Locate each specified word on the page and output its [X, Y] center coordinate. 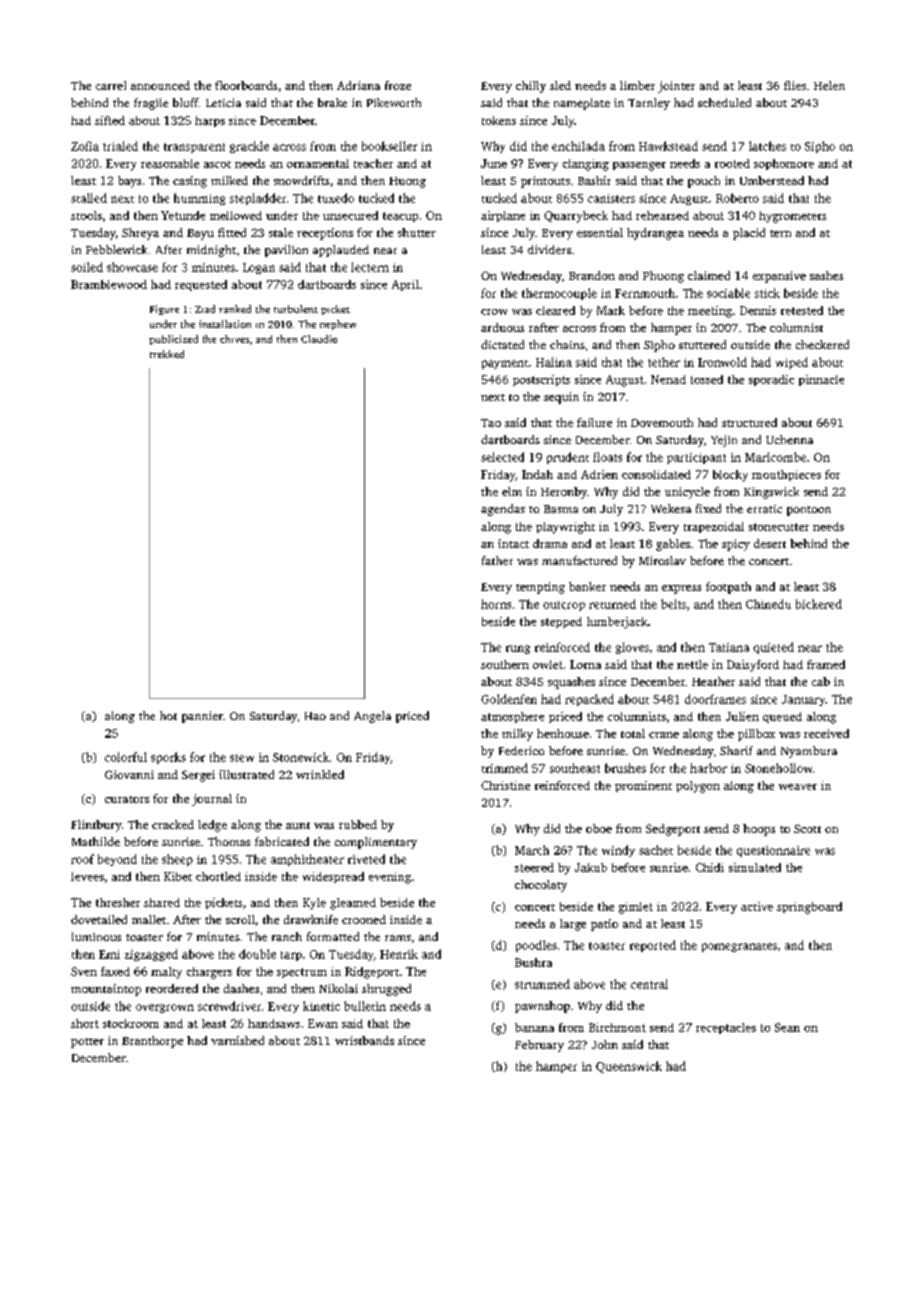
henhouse [563, 733]
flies [795, 85]
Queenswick [629, 1067]
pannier [202, 717]
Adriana [358, 85]
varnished [237, 1040]
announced [160, 85]
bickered [819, 604]
